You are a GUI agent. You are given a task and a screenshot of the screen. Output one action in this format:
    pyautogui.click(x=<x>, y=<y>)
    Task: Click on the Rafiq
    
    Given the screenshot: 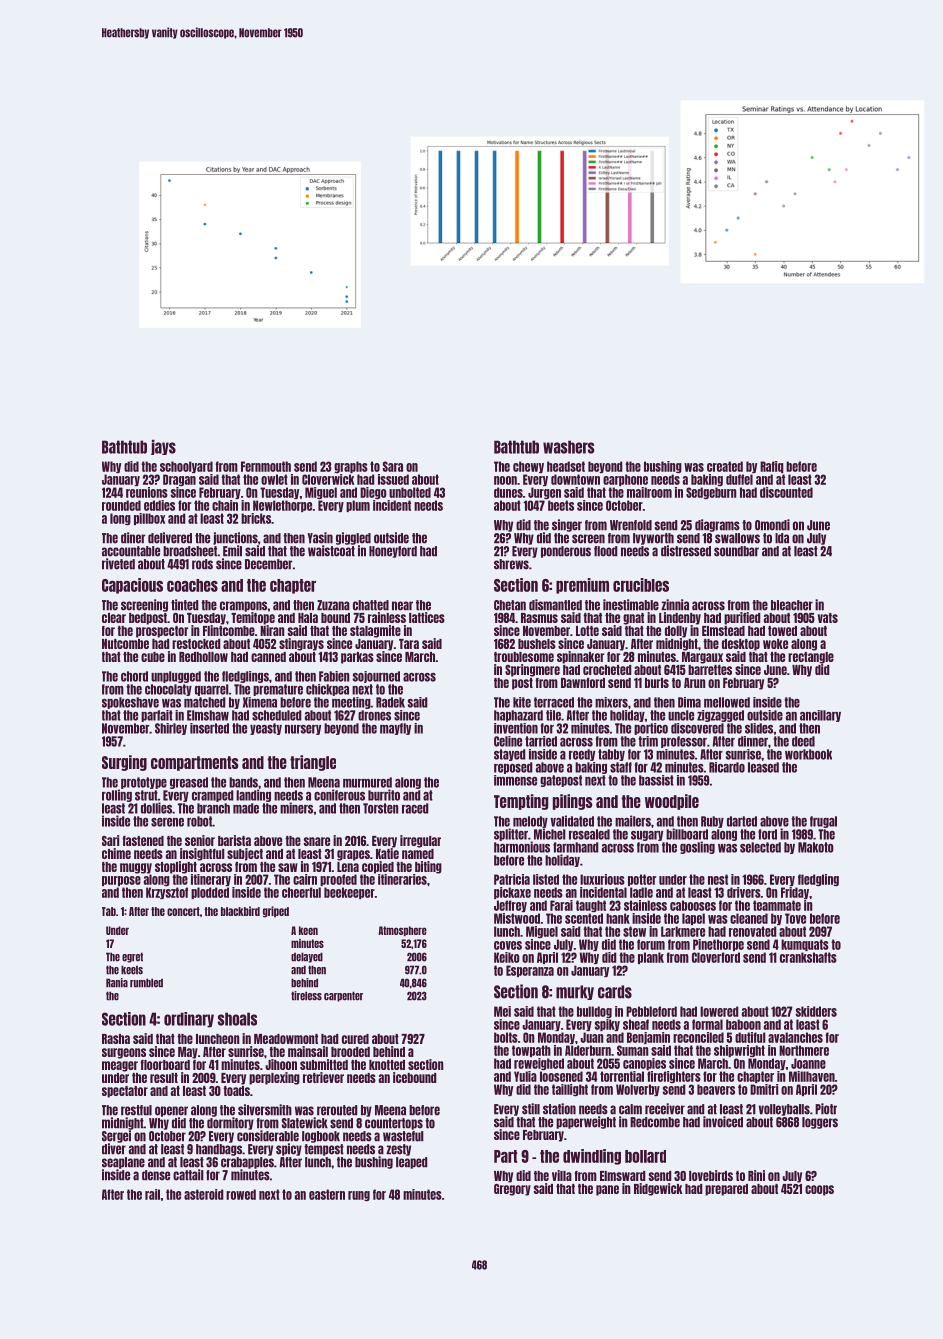 What is the action you would take?
    pyautogui.click(x=772, y=467)
